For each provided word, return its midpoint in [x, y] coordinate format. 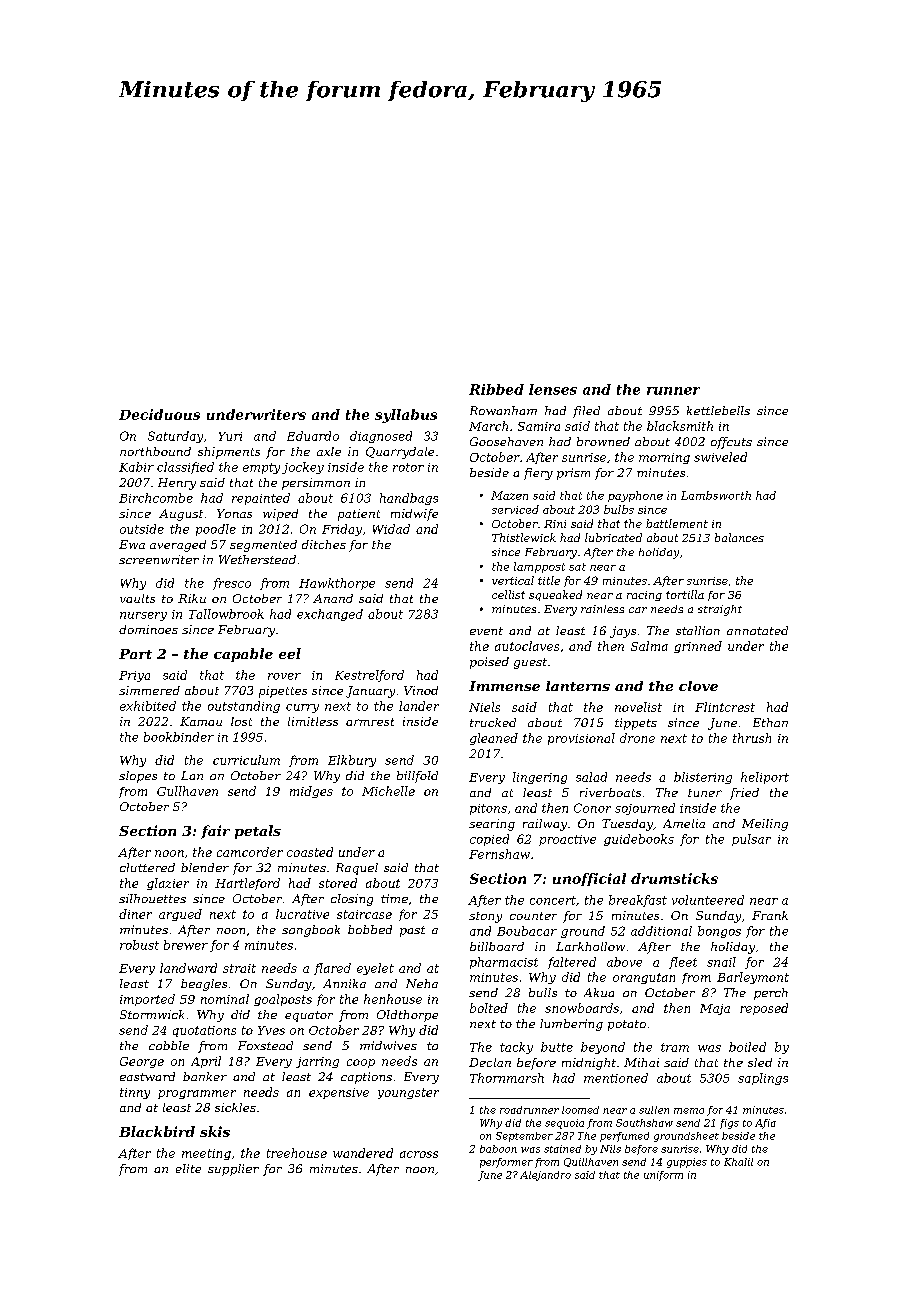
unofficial [589, 879]
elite [188, 1168]
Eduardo [313, 436]
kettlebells [718, 410]
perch [771, 994]
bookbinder [179, 737]
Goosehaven [506, 441]
